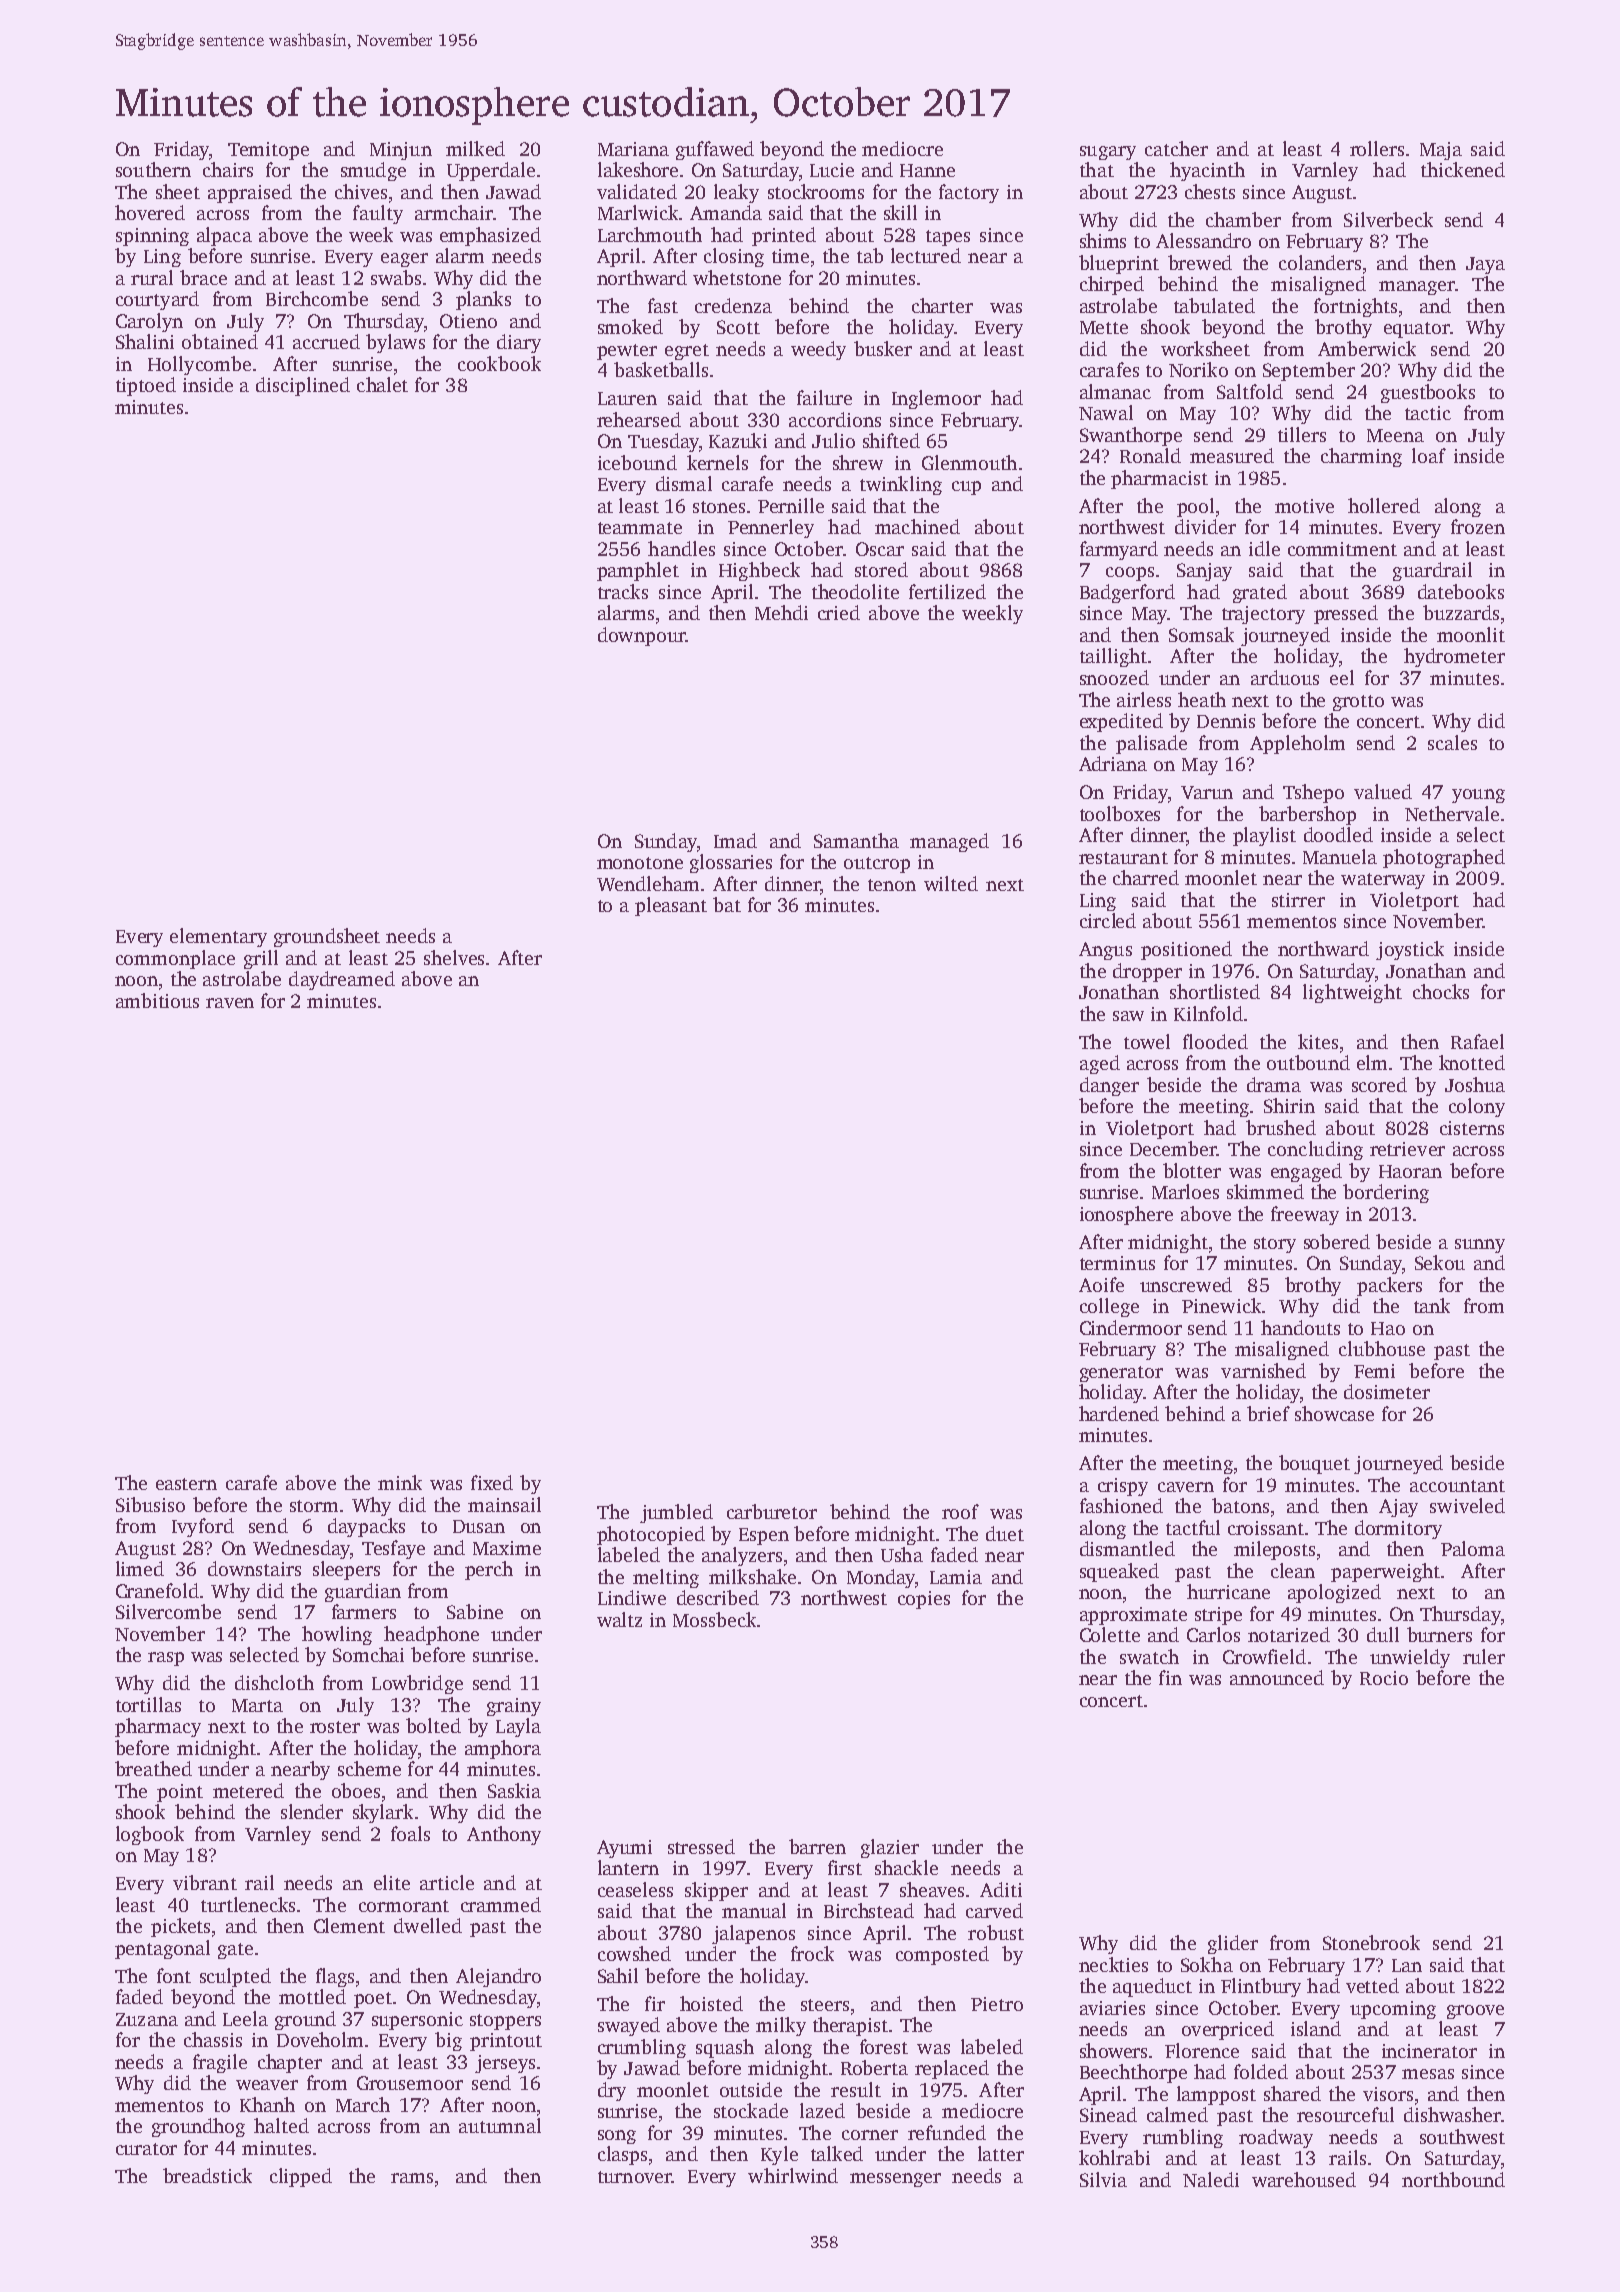  Describe the element at coordinates (1146, 877) in the screenshot. I see `charred` at that location.
